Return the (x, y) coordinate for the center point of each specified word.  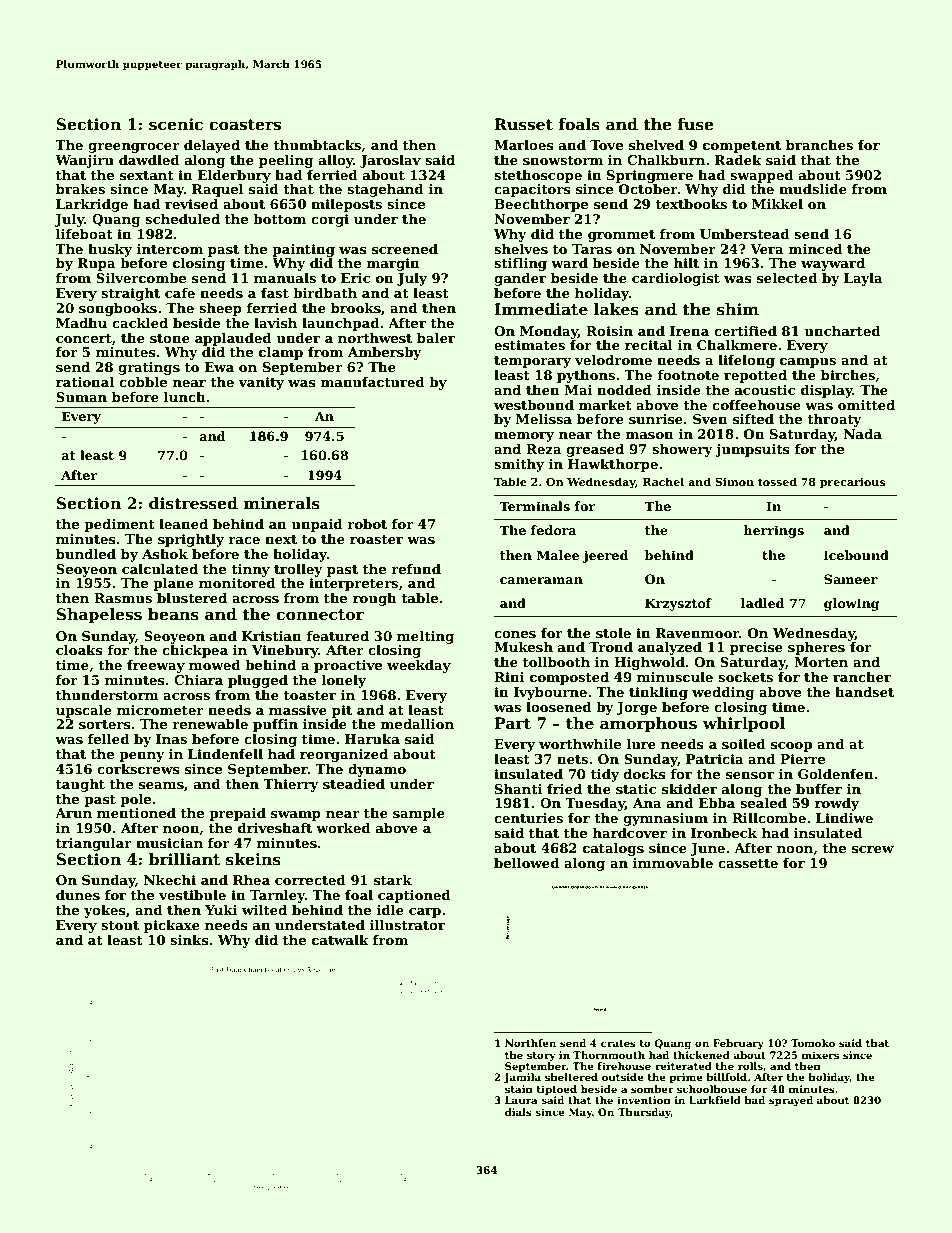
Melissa (544, 419)
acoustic (765, 390)
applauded (233, 339)
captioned (414, 896)
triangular (94, 844)
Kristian (272, 636)
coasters (245, 125)
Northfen (530, 1043)
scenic (176, 124)
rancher (862, 677)
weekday (419, 666)
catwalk (340, 940)
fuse (695, 124)
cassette (748, 863)
